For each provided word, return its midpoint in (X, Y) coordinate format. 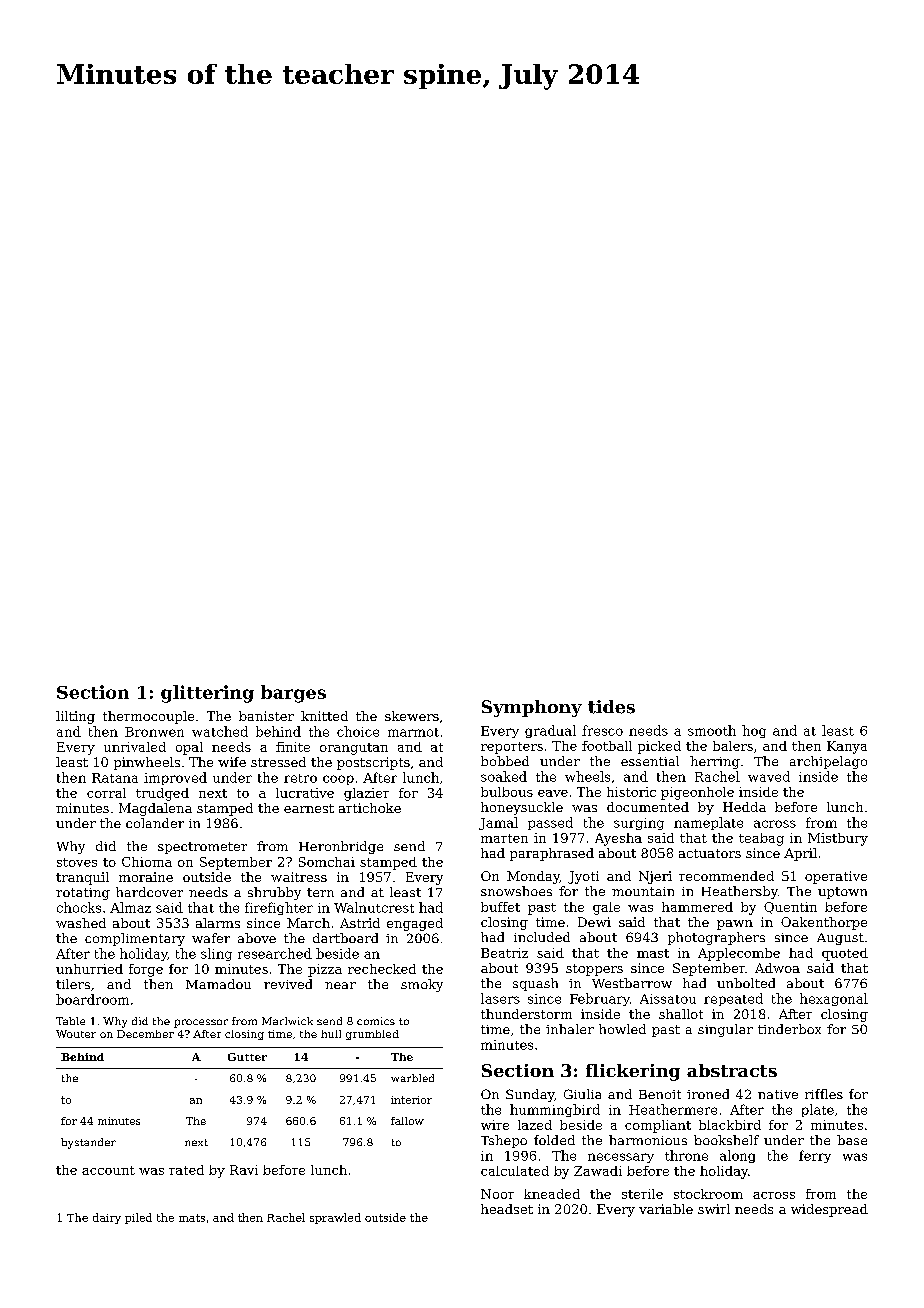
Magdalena (155, 809)
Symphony (532, 708)
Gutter (247, 1057)
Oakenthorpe (824, 923)
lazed (535, 1125)
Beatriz (504, 953)
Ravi (244, 1170)
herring (715, 762)
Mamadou (218, 984)
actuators (710, 853)
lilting (75, 717)
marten (504, 838)
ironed (708, 1094)
